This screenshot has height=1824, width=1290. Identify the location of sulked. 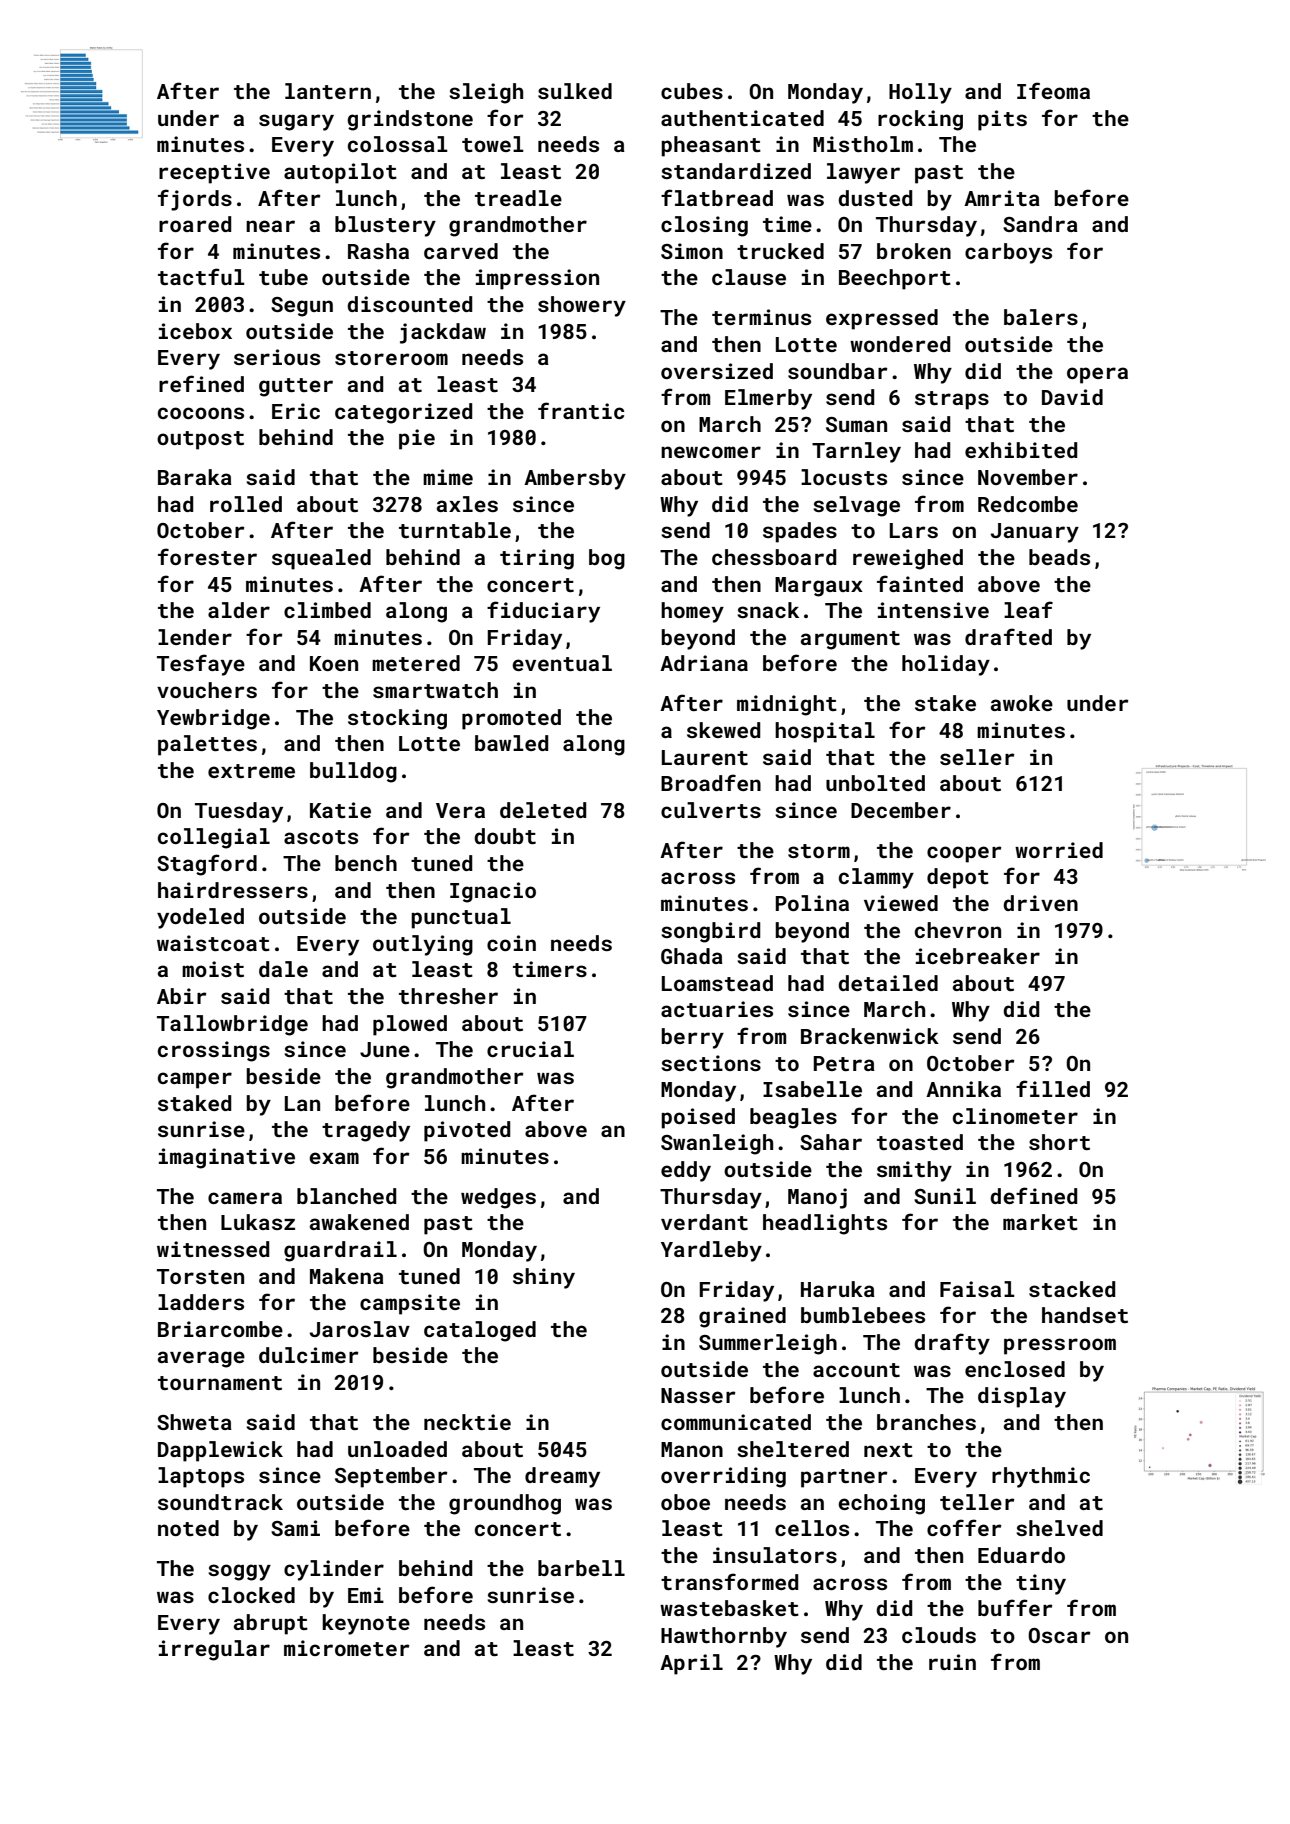
(575, 91).
